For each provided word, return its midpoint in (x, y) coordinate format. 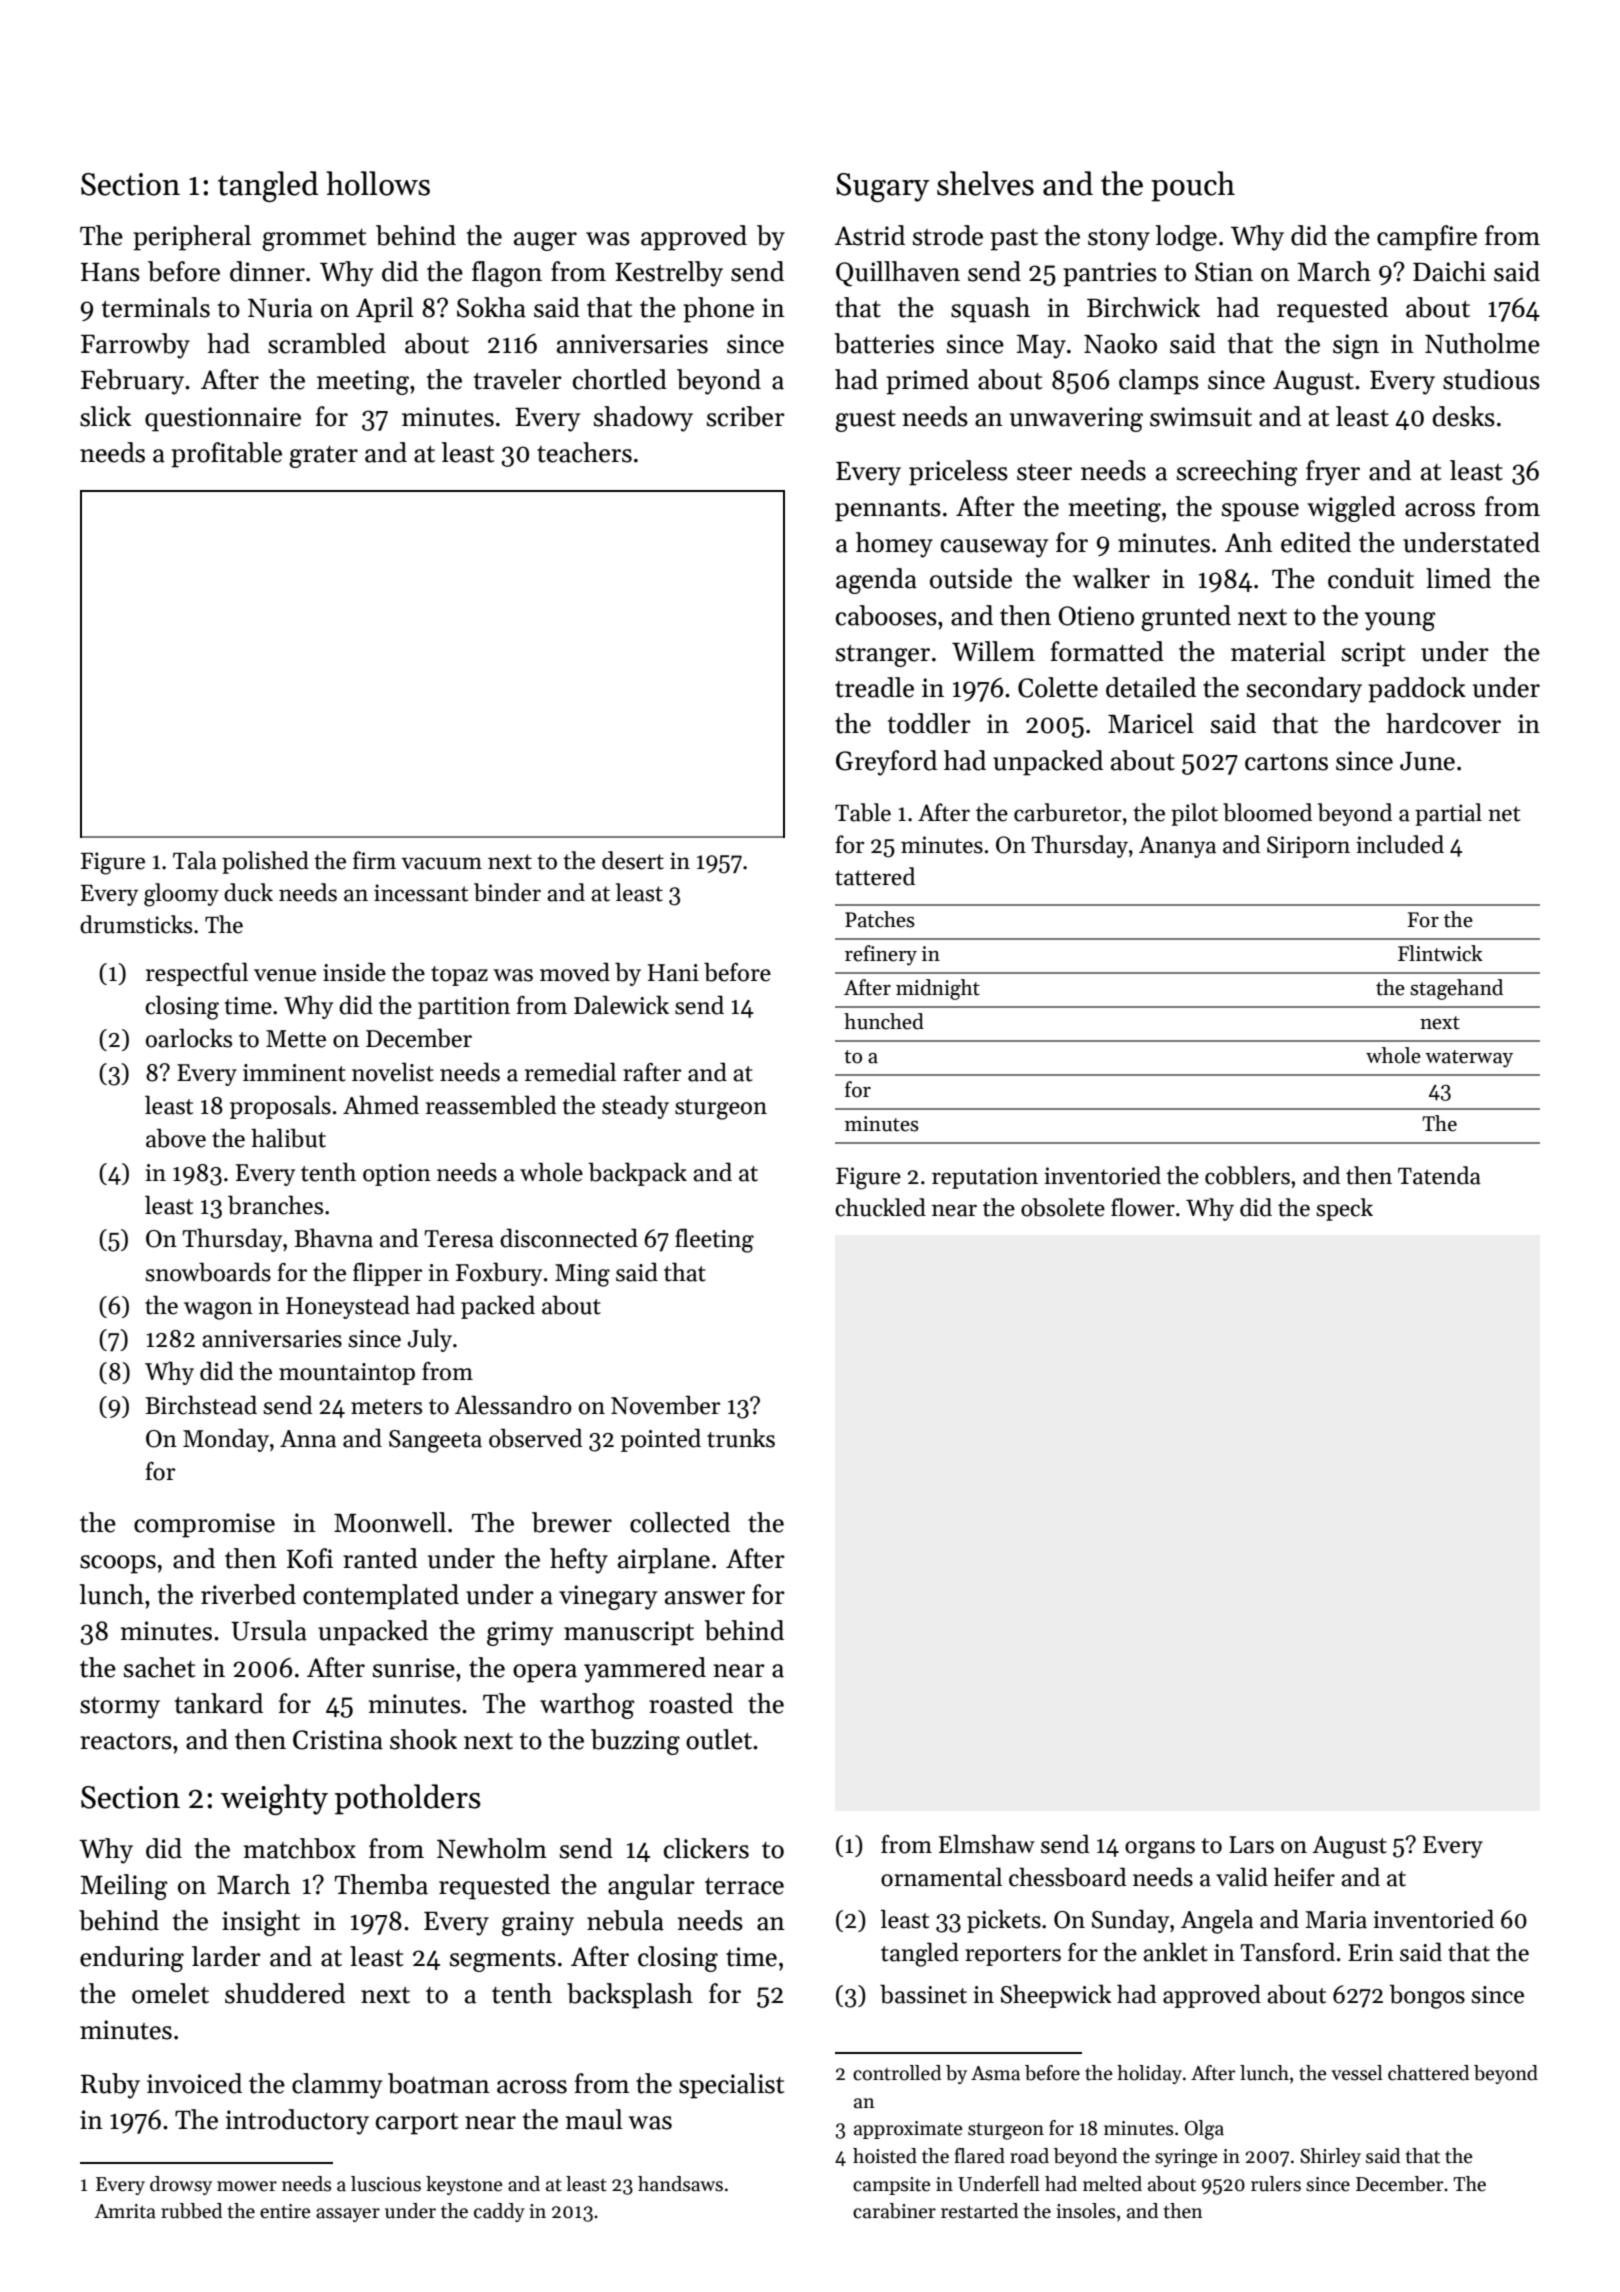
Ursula (269, 1630)
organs (1160, 1850)
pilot (1194, 814)
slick (105, 416)
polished (265, 862)
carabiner (894, 2211)
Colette (1058, 687)
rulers (1276, 2184)
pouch (1193, 186)
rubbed (191, 2211)
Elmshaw (987, 1844)
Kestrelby (669, 274)
